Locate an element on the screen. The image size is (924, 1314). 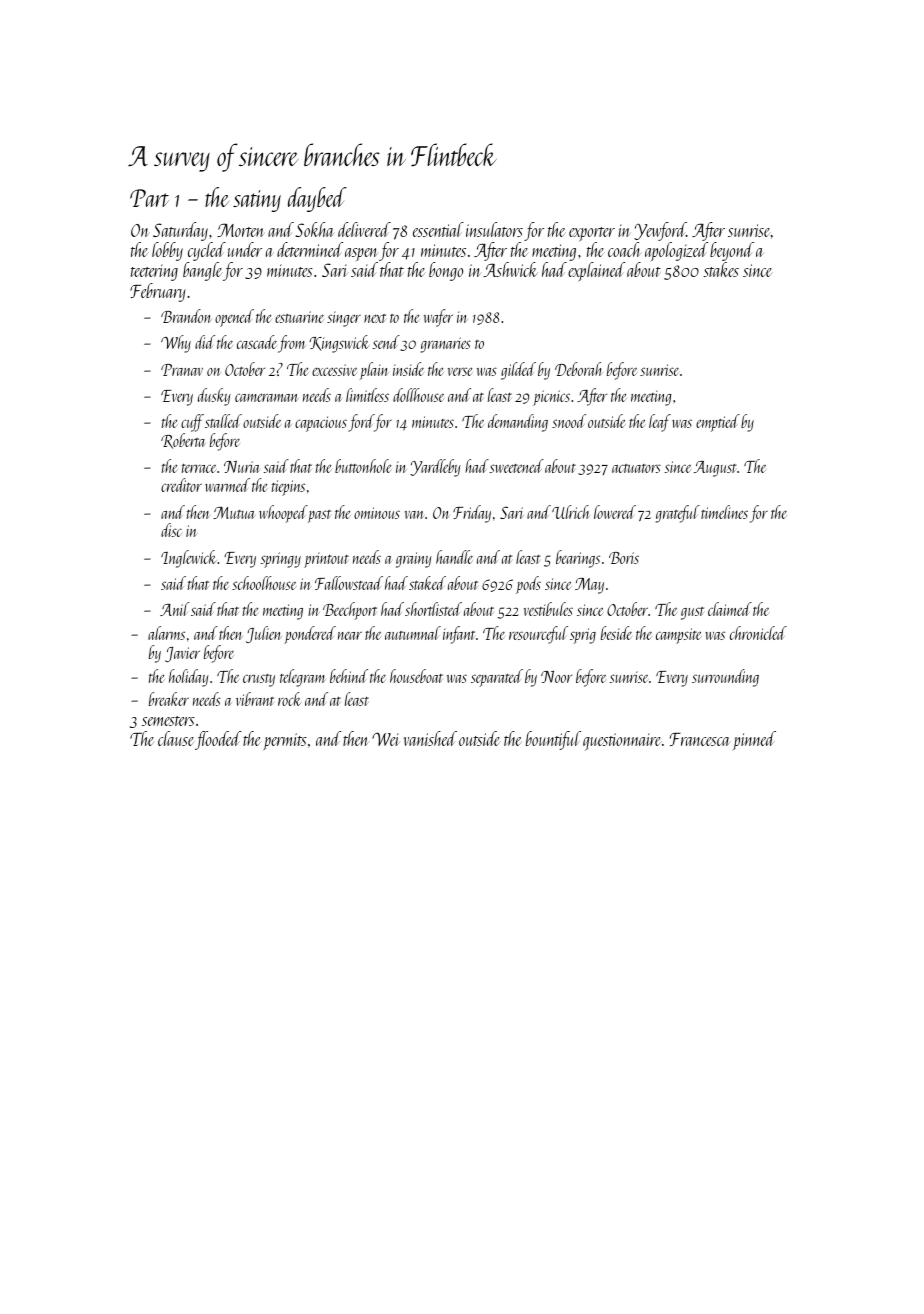
demanding is located at coordinates (518, 423).
